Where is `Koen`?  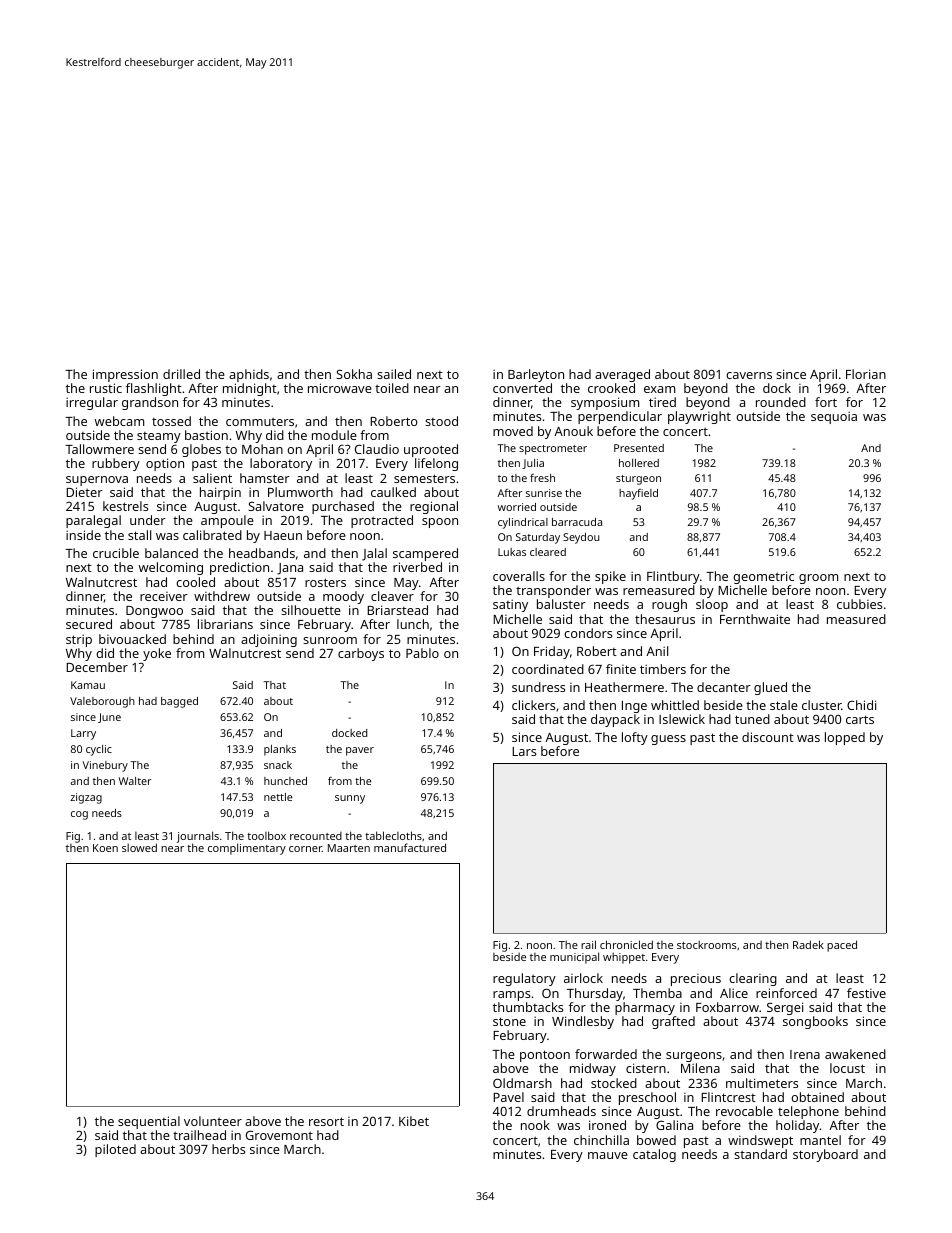 Koen is located at coordinates (105, 848).
